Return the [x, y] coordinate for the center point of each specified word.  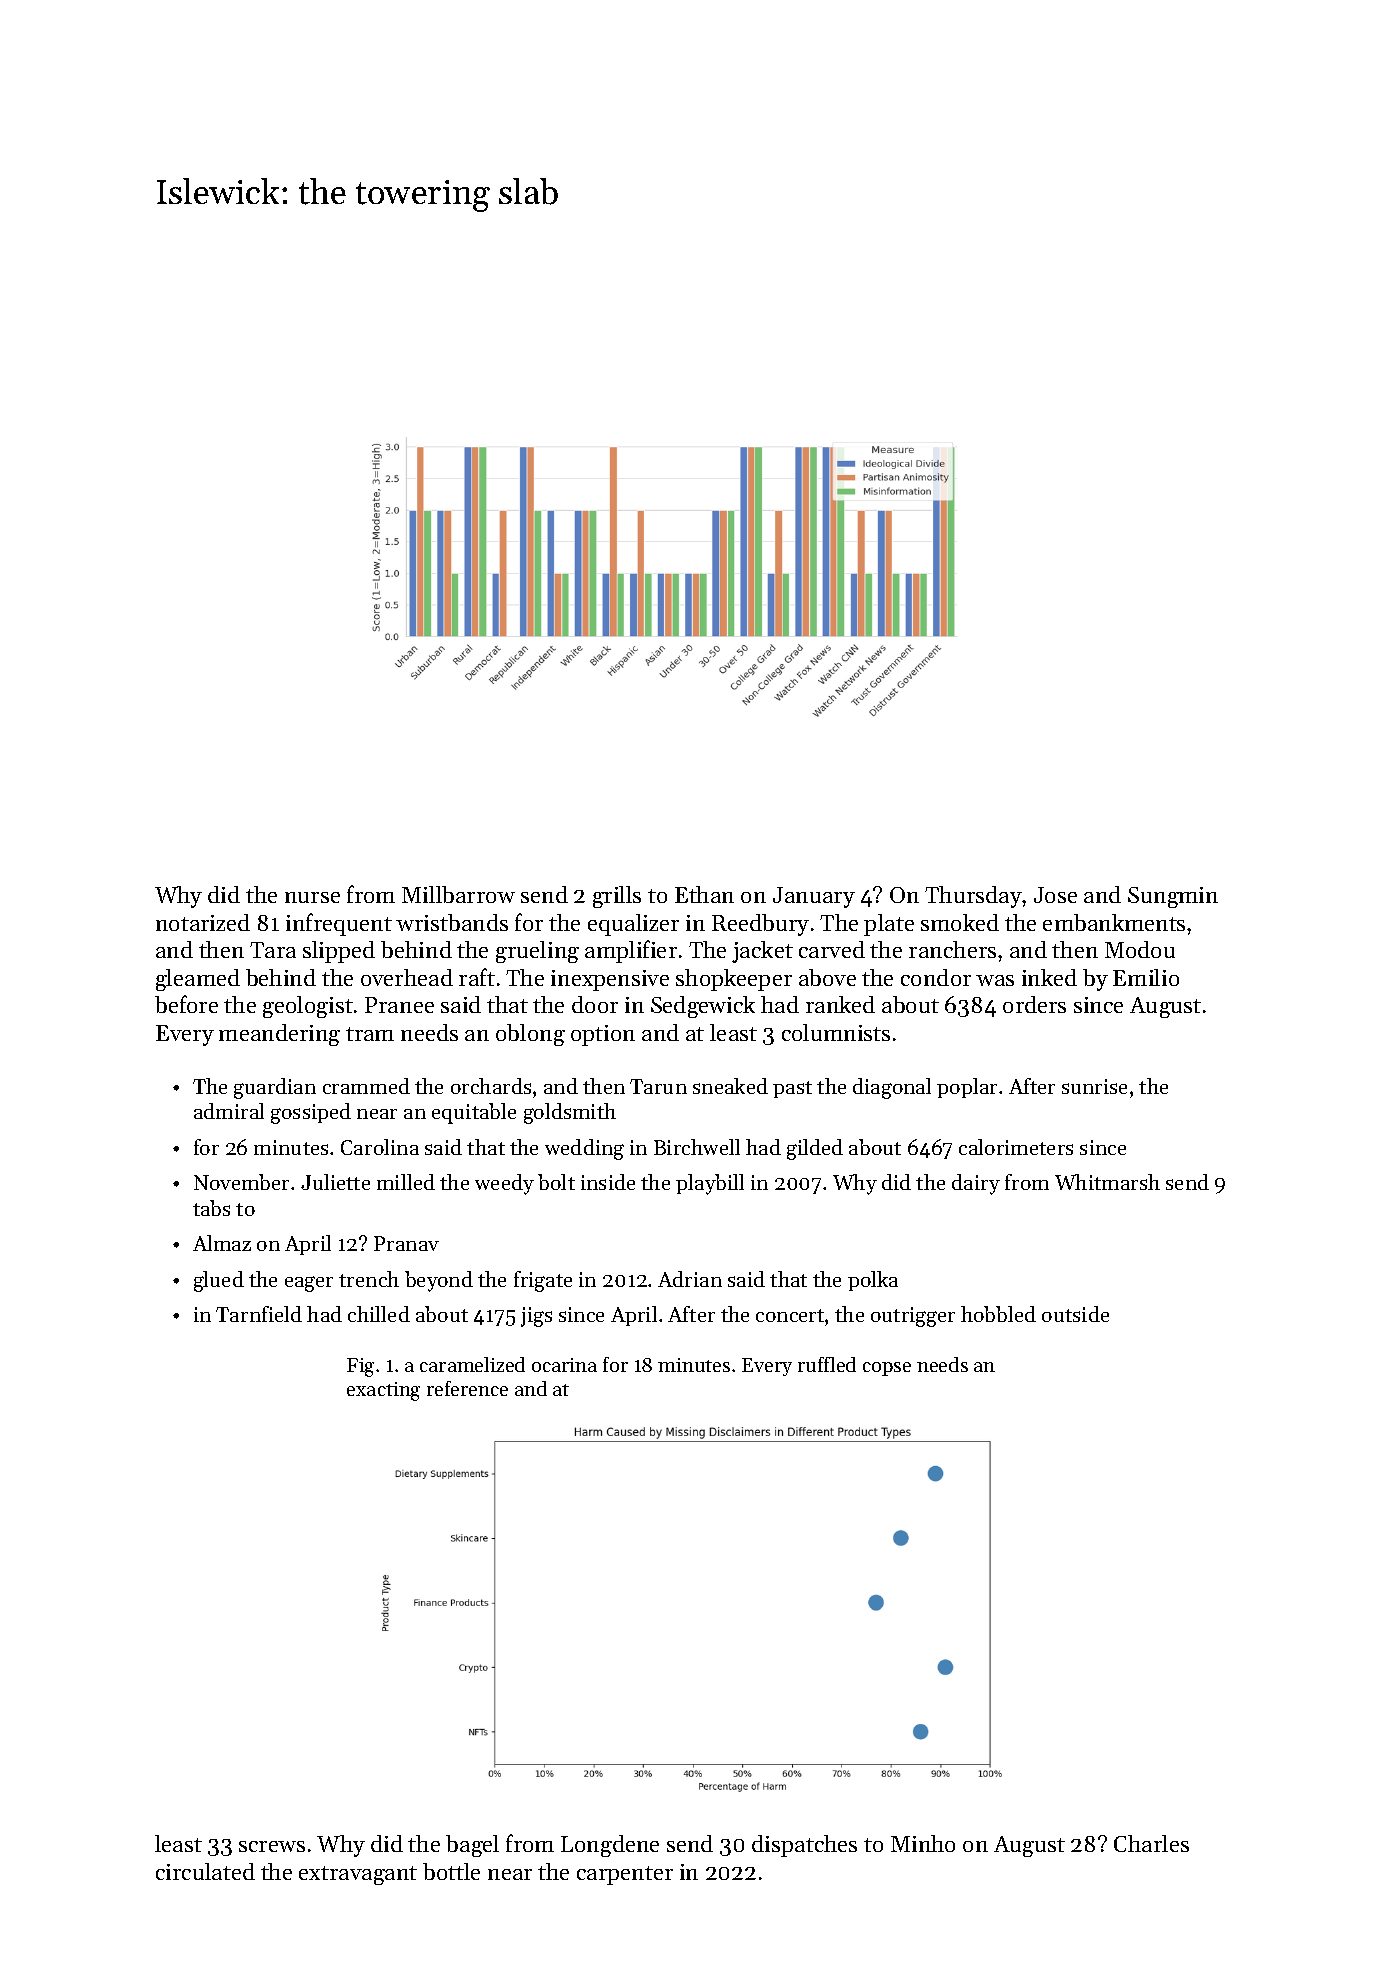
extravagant [358, 1875]
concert [790, 1315]
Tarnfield [259, 1314]
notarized [203, 922]
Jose [1055, 895]
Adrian [690, 1279]
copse [887, 1369]
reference [467, 1388]
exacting [383, 1391]
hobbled [998, 1314]
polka [873, 1281]
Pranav [406, 1243]
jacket [762, 952]
